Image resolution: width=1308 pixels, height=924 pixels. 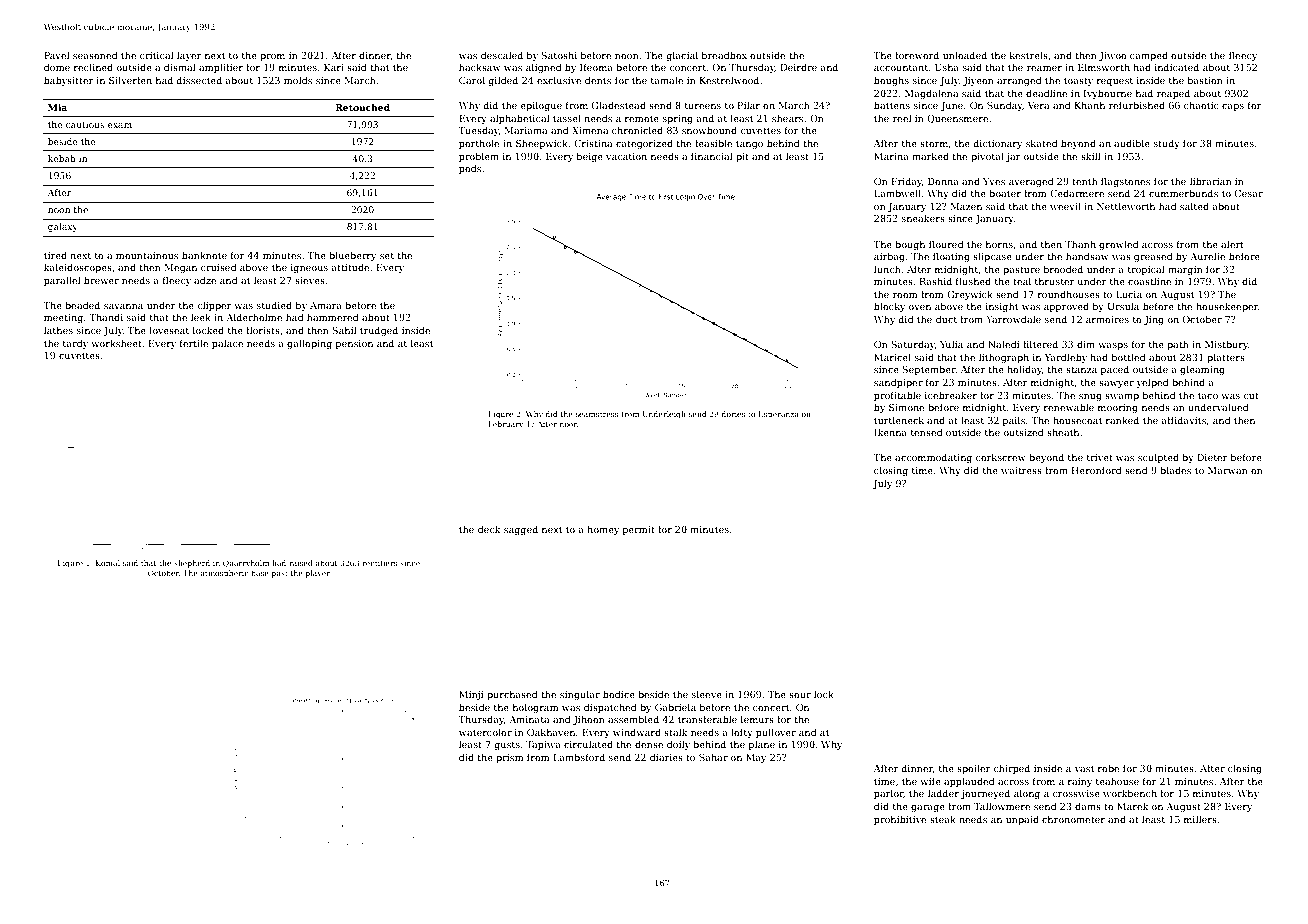 I want to click on prism, so click(x=510, y=758).
